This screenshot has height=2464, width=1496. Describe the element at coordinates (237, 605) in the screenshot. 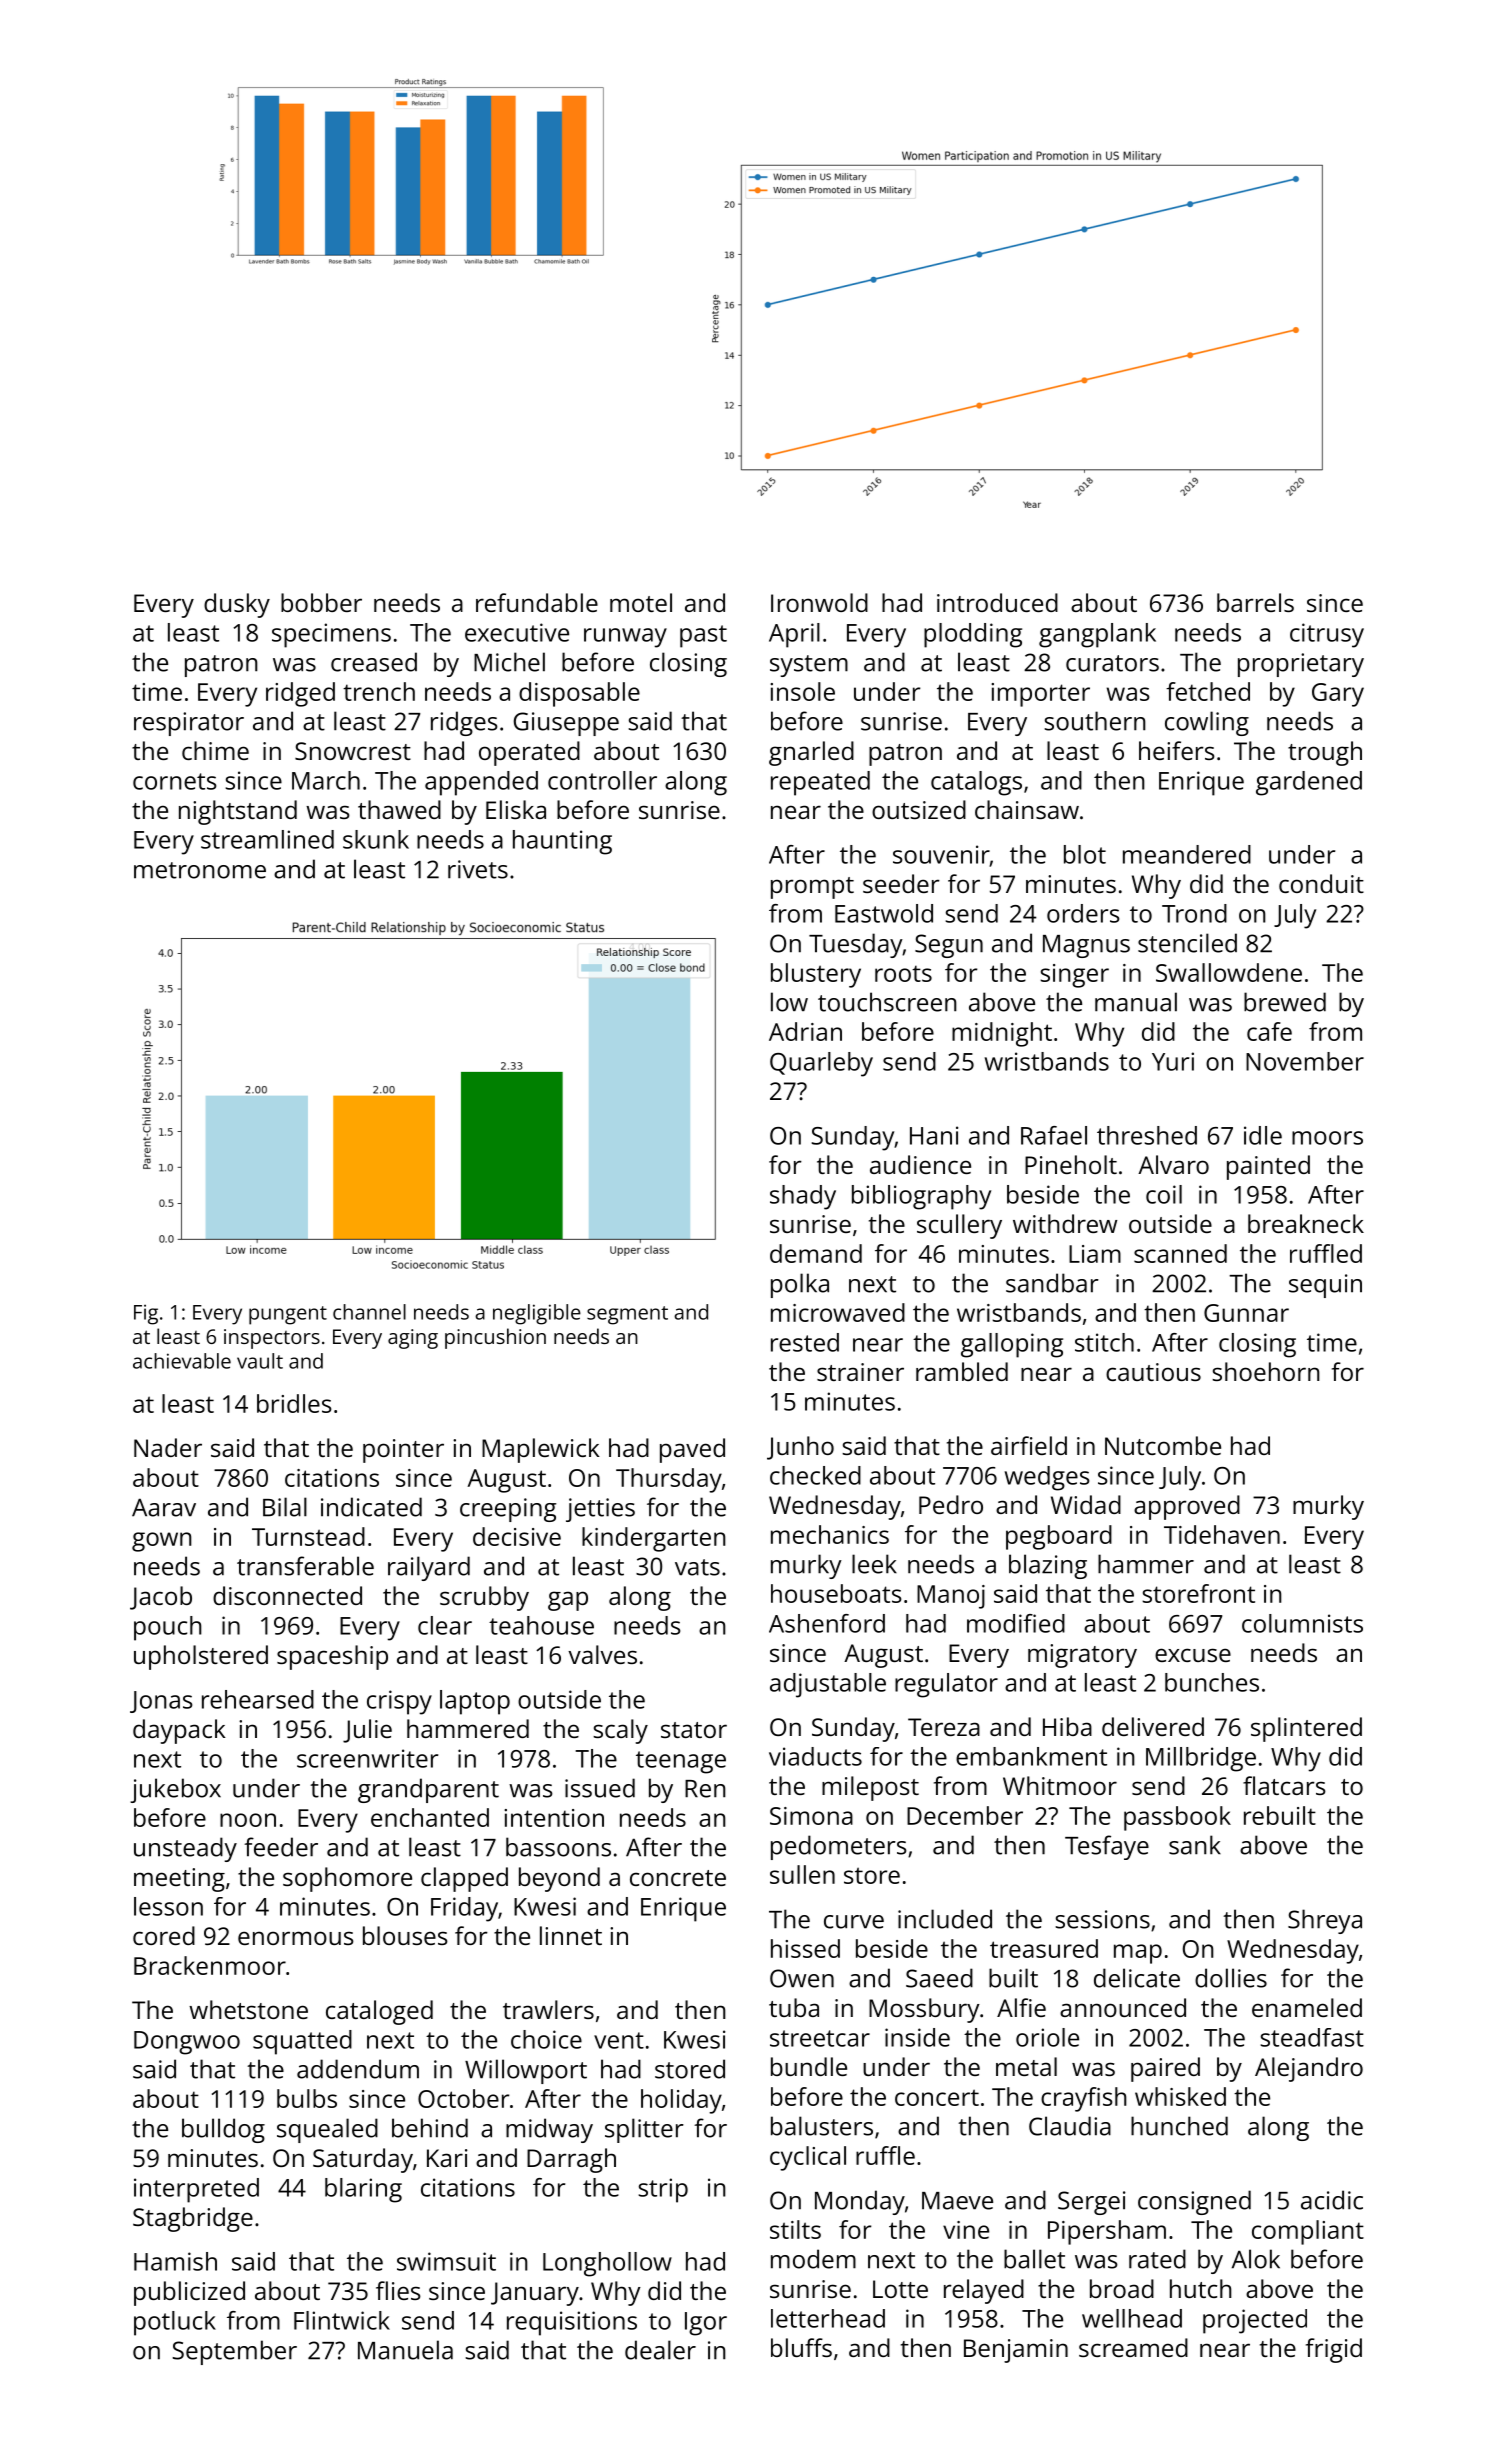

I see `dusky` at that location.
